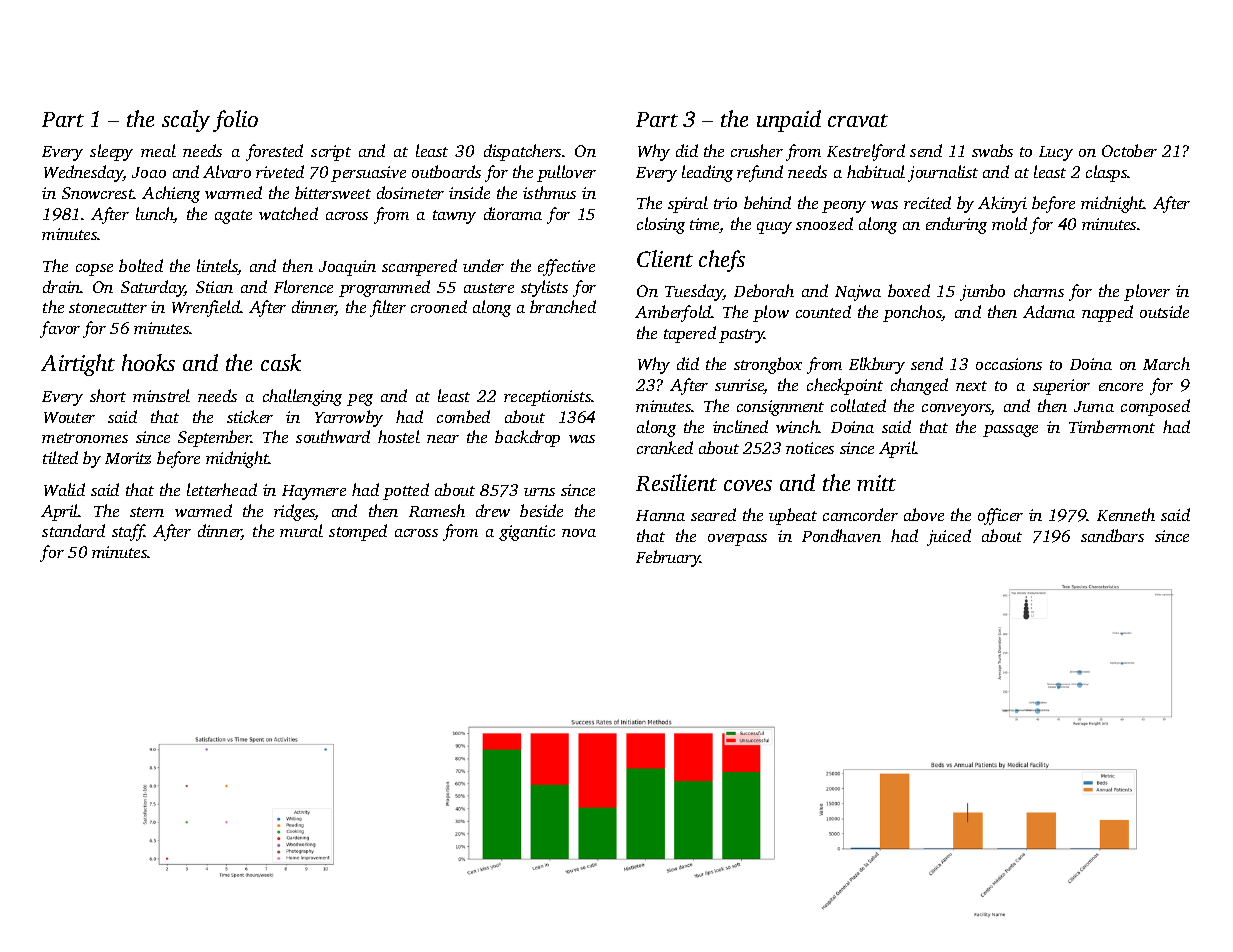 This page has width=1233, height=952. What do you see at coordinates (527, 438) in the page?
I see `backdrop` at bounding box center [527, 438].
